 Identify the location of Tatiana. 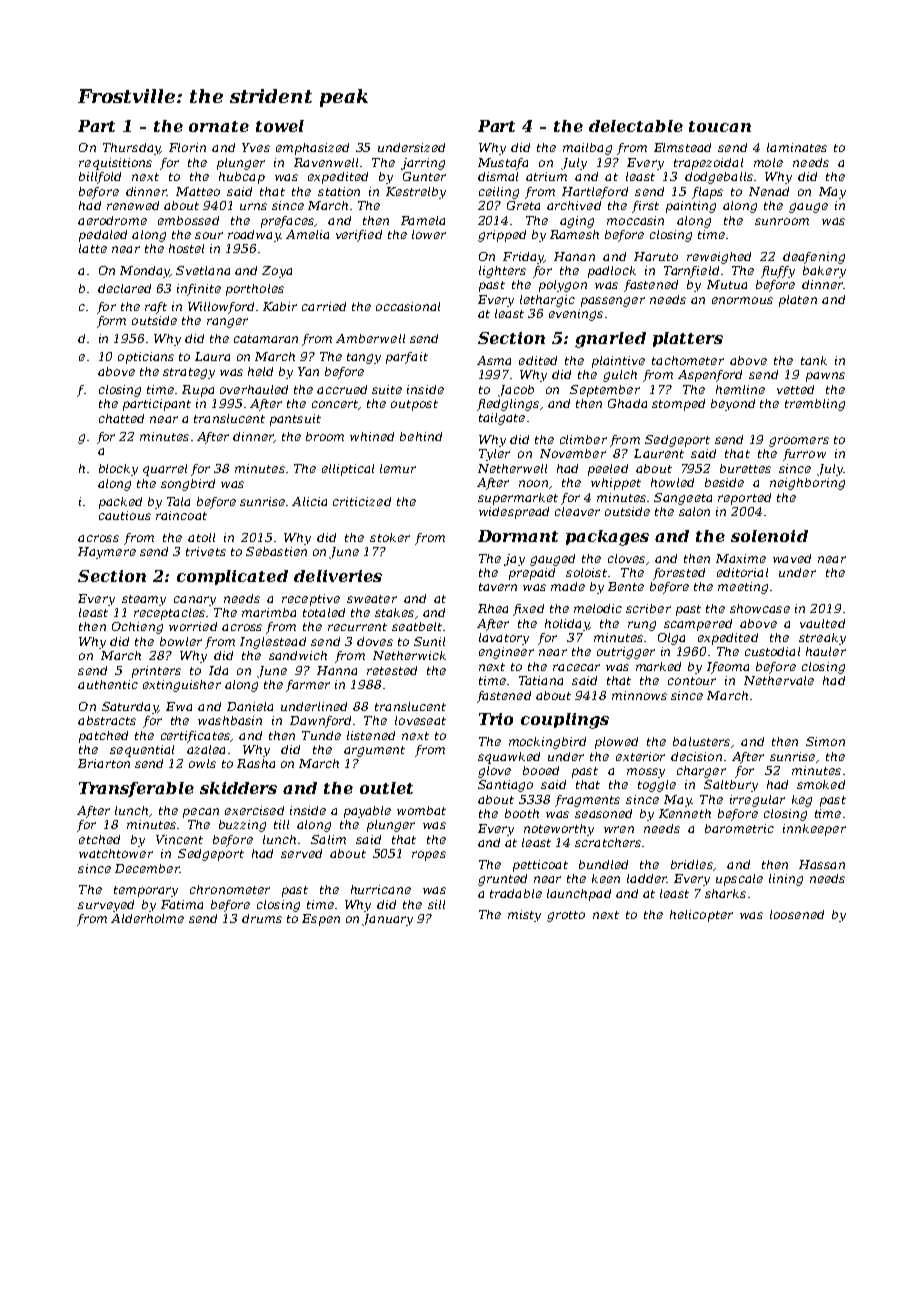
(541, 680).
